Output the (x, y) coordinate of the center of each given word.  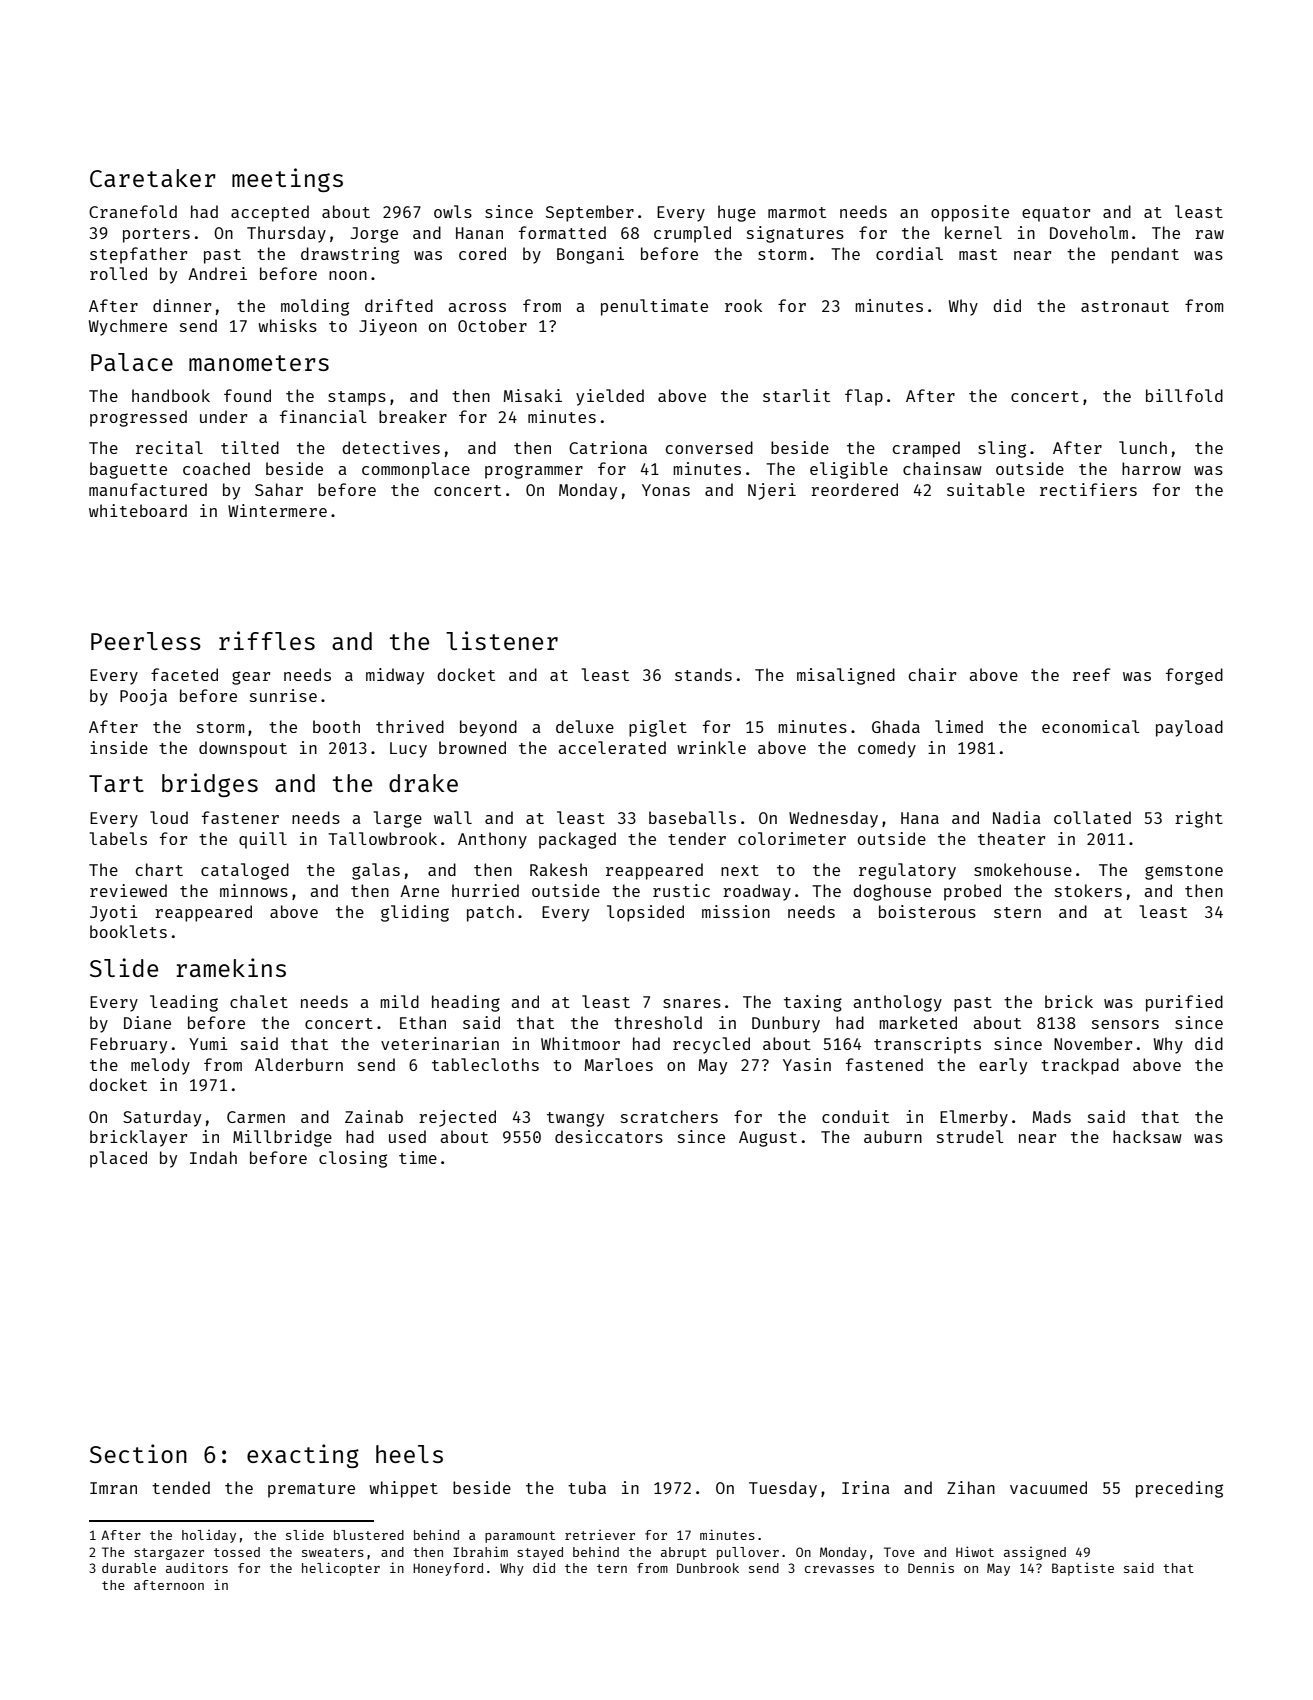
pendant (1145, 255)
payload (1189, 728)
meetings (287, 180)
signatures (795, 234)
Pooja (143, 697)
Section (138, 1453)
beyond (488, 728)
